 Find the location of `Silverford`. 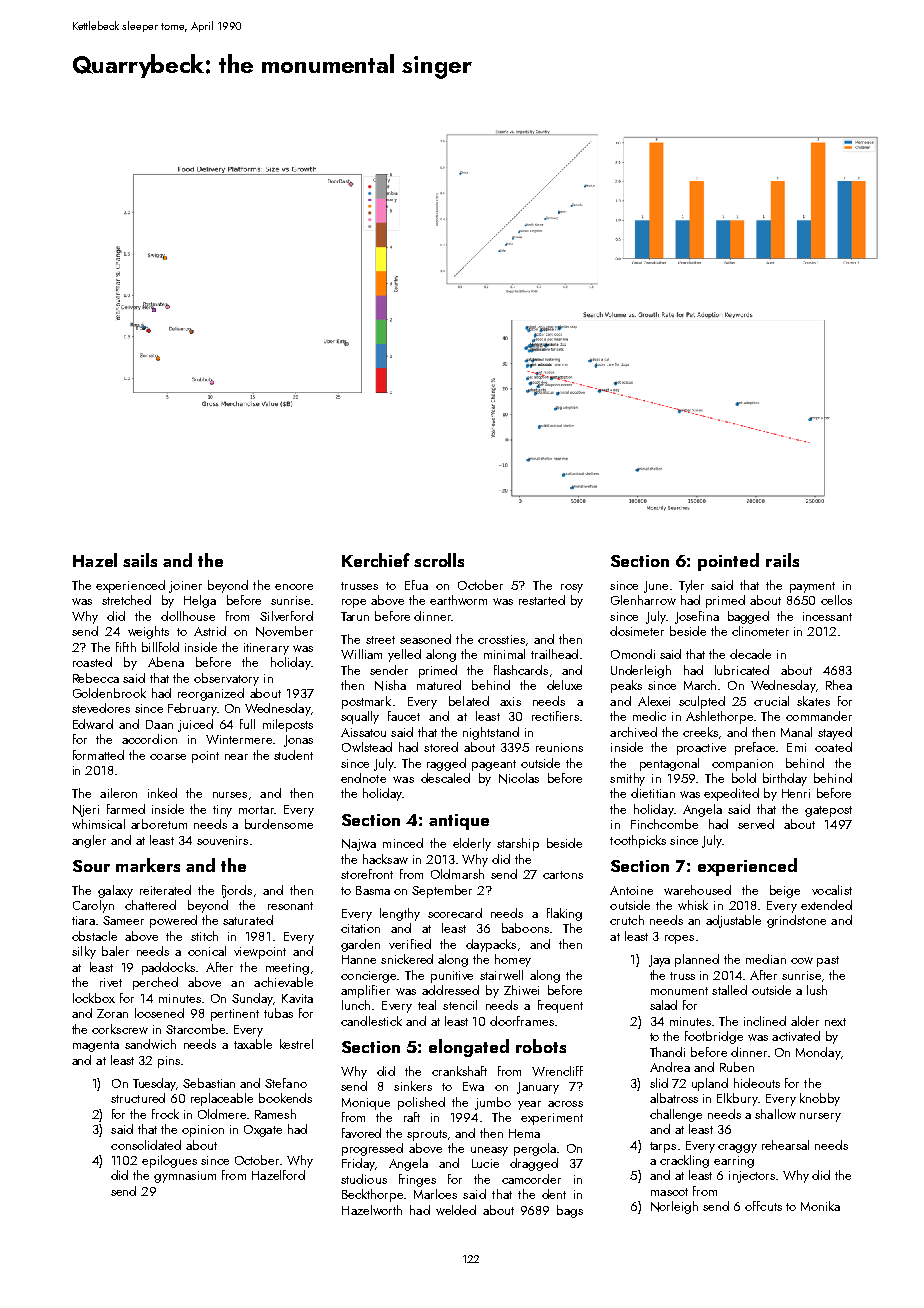

Silverford is located at coordinates (286, 616).
